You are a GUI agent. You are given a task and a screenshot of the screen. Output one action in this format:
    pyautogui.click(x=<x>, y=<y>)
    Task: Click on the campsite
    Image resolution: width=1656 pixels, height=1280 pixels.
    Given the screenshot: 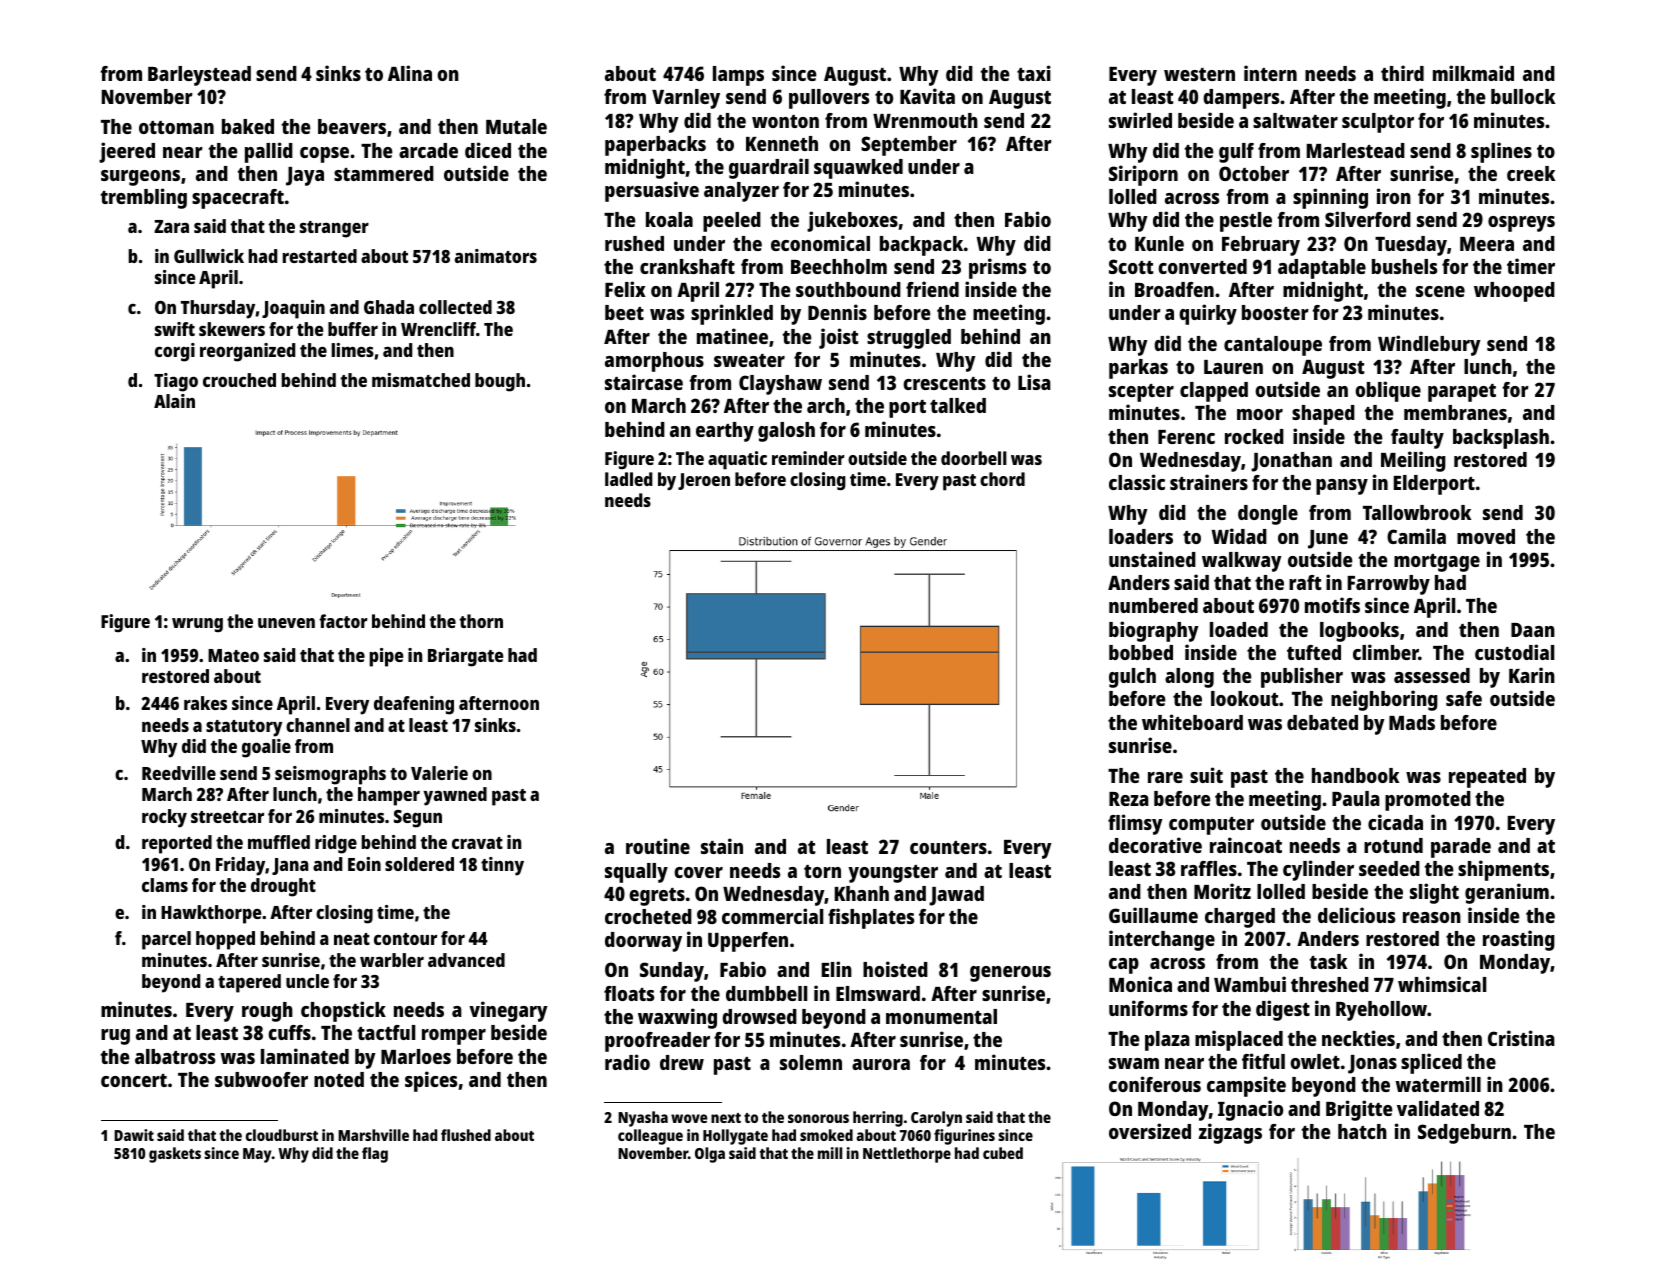 What is the action you would take?
    pyautogui.click(x=1246, y=1086)
